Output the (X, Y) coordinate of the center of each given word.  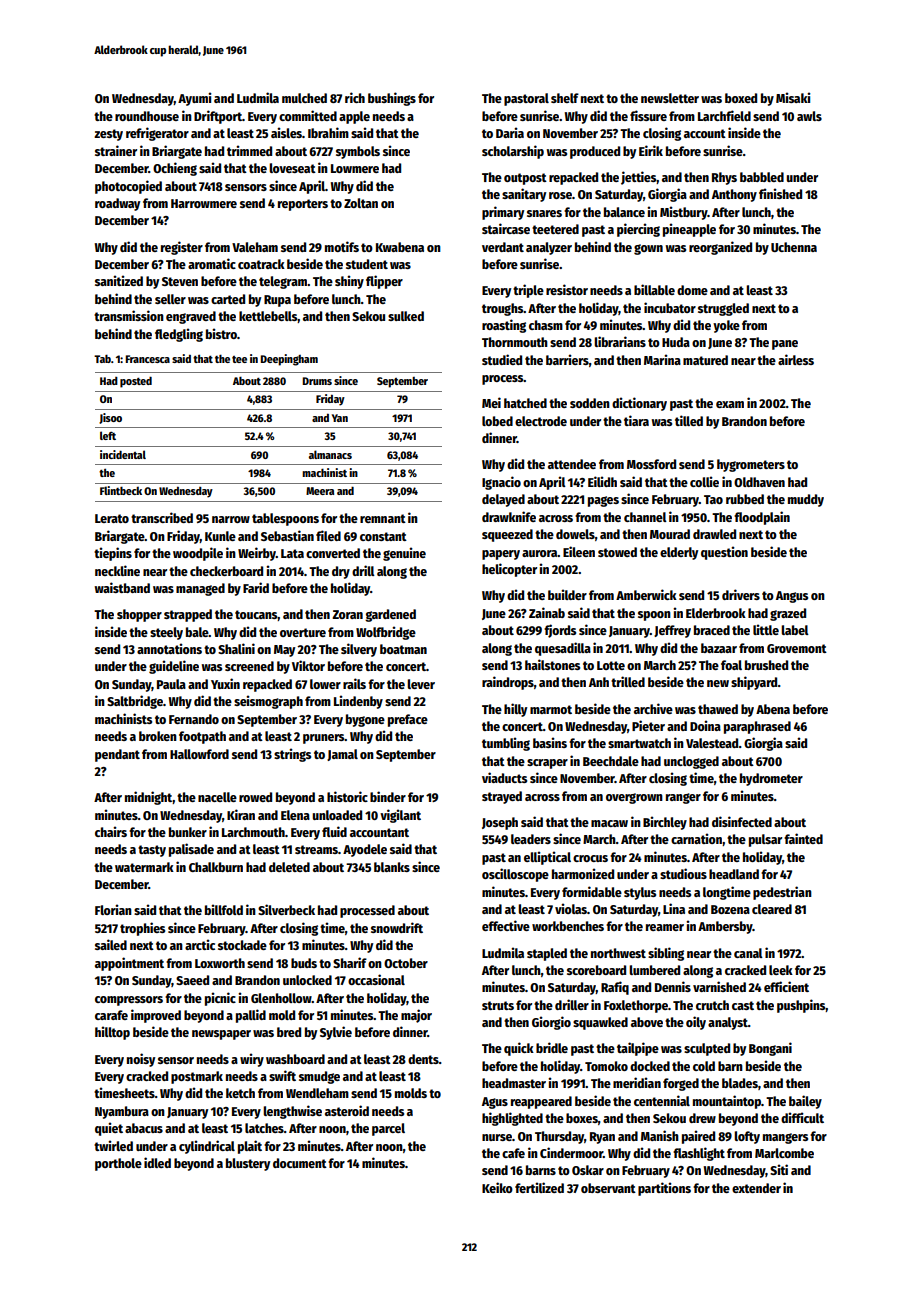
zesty (108, 135)
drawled (714, 534)
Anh (599, 682)
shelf (565, 98)
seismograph (268, 702)
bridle (552, 1047)
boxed (741, 98)
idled (157, 1162)
